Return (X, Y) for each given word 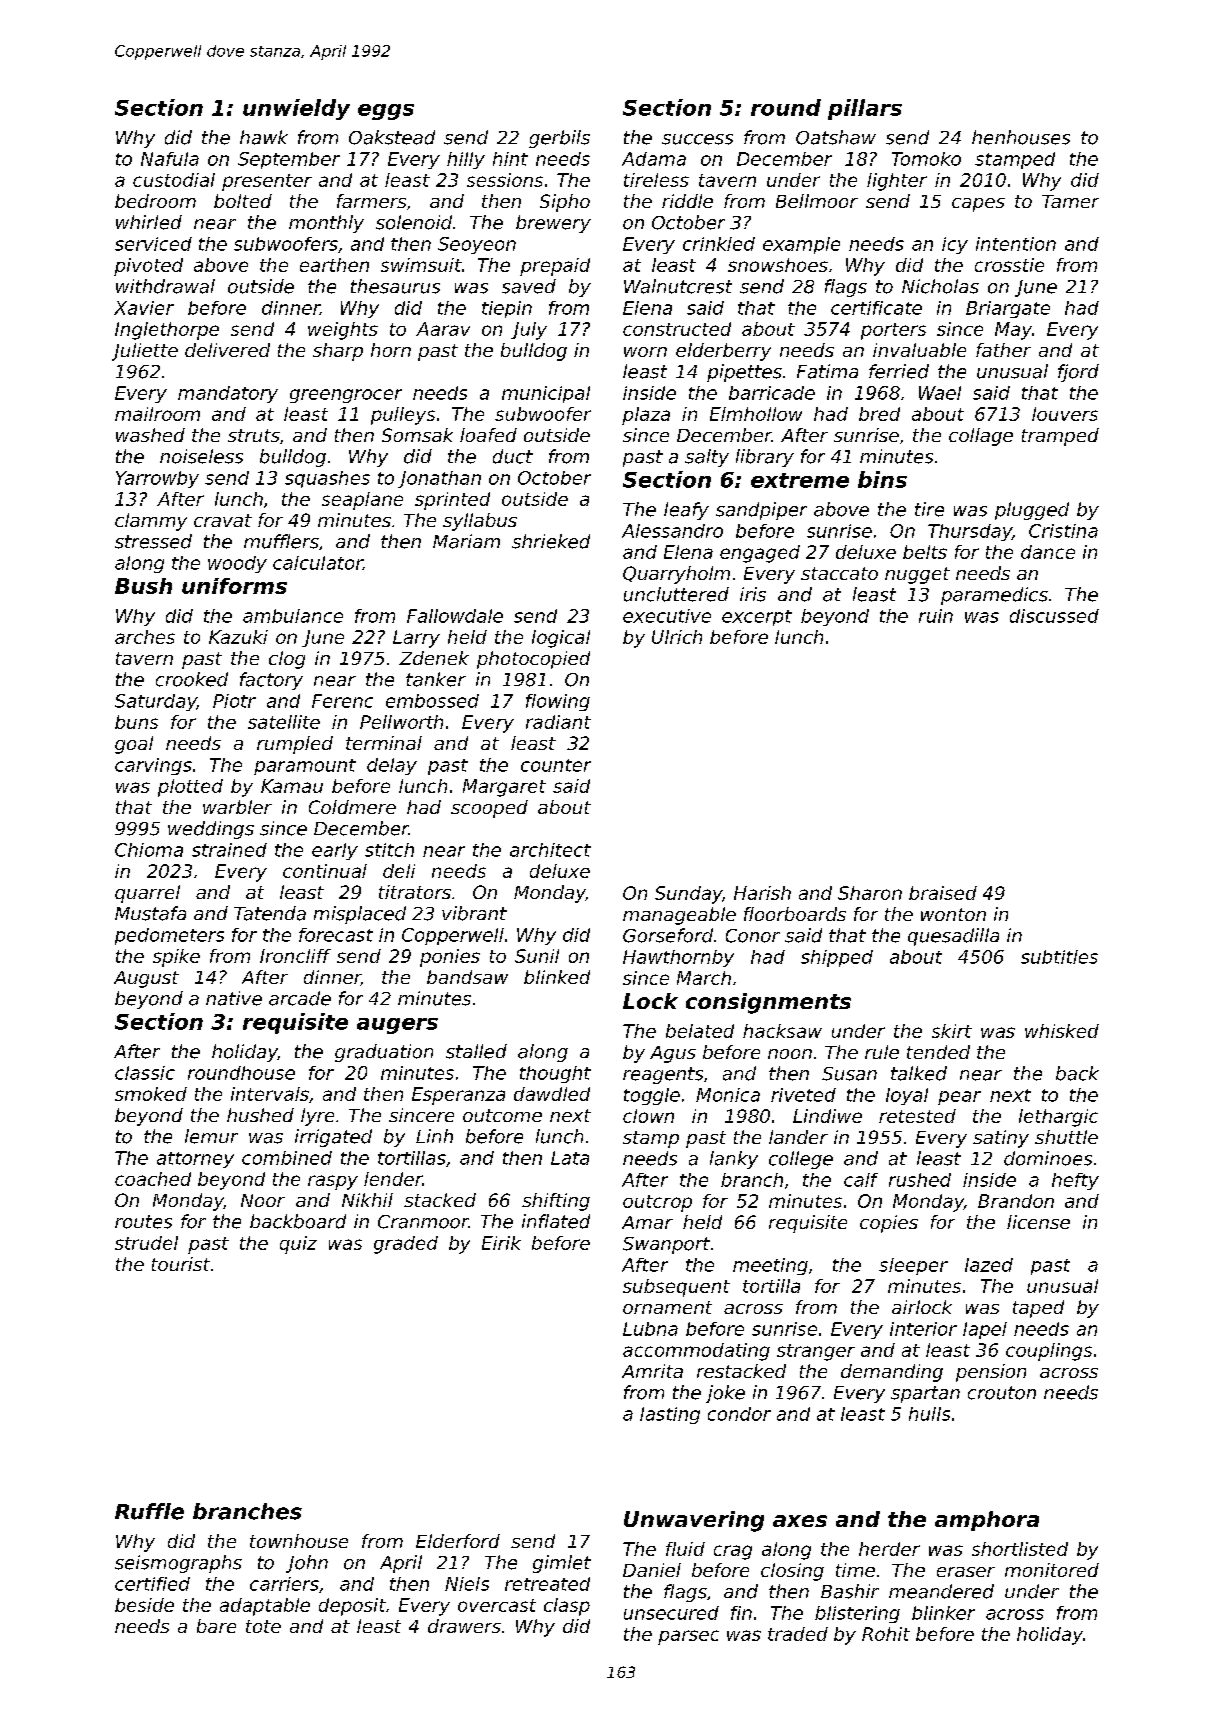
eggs (386, 112)
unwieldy (296, 109)
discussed (1054, 616)
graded (406, 1245)
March (704, 978)
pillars (865, 109)
